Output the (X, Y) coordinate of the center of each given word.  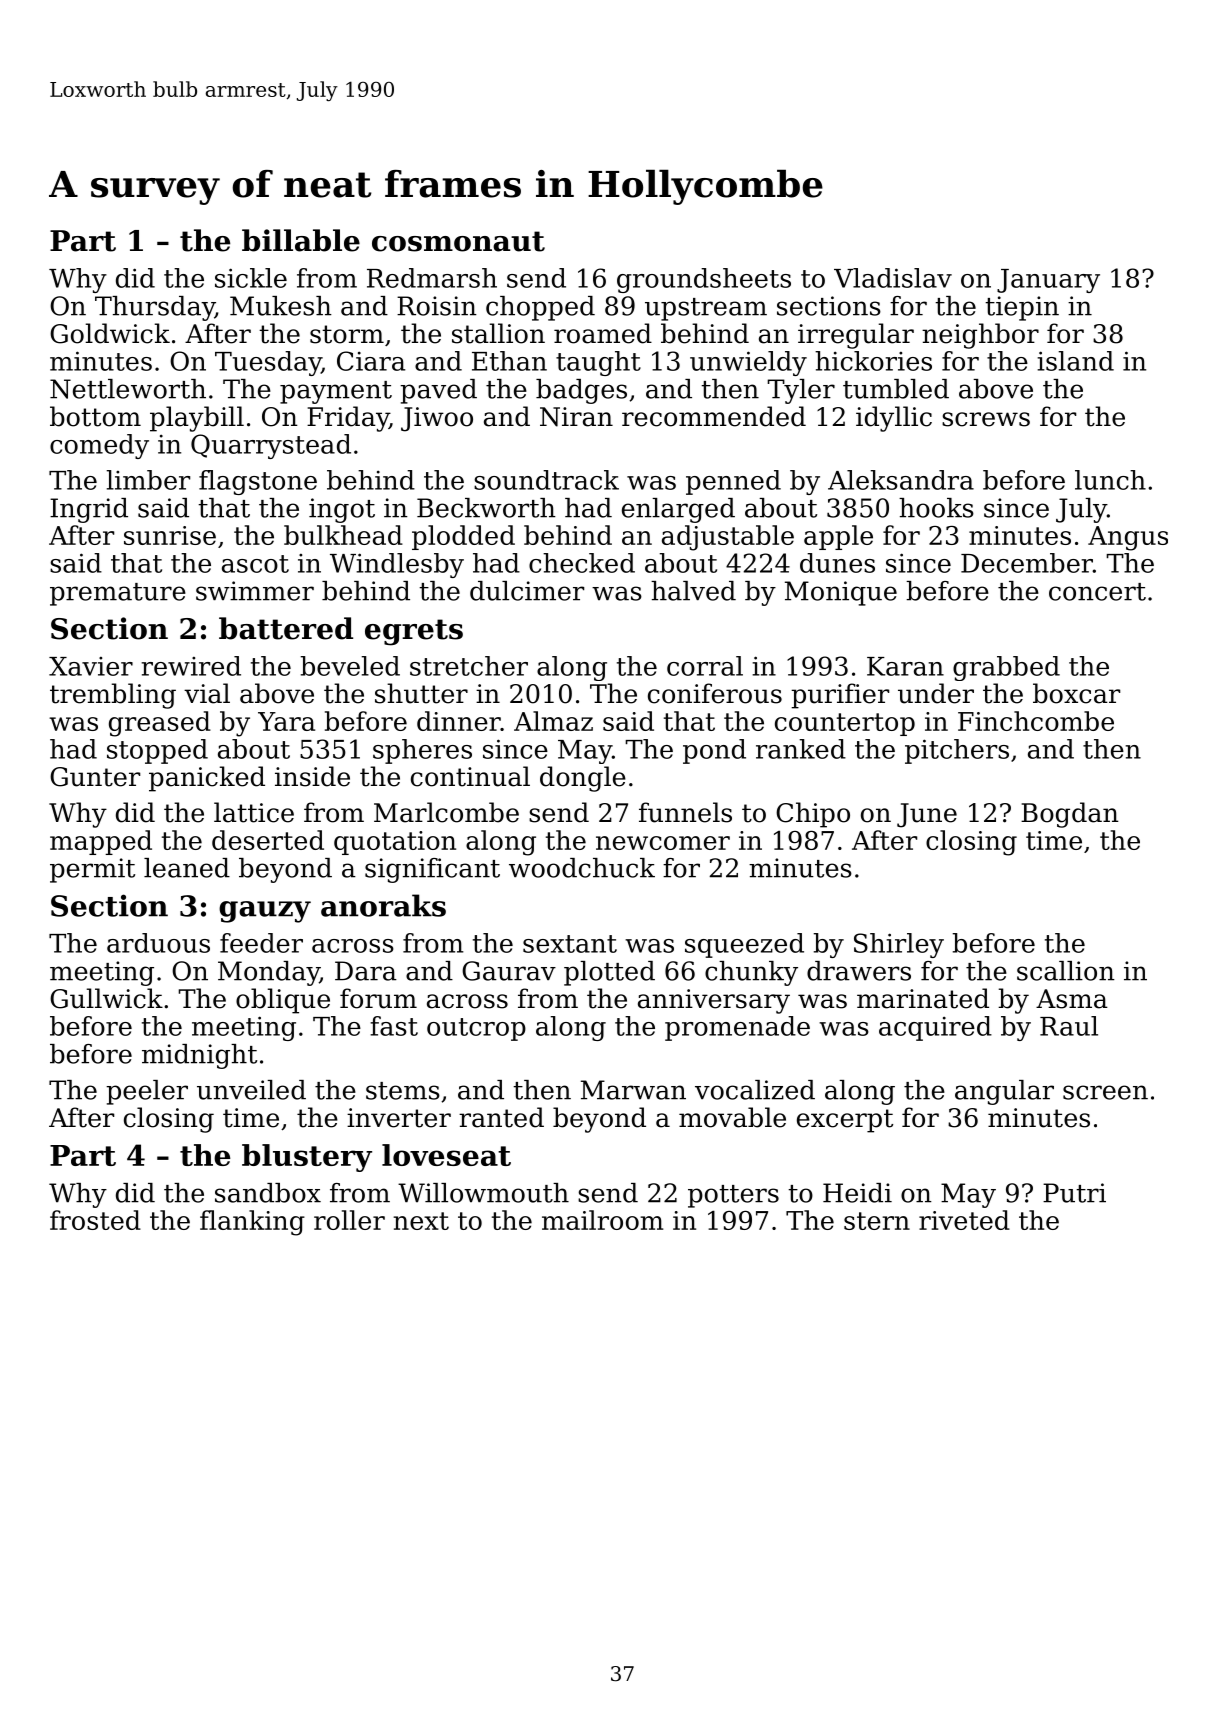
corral (705, 666)
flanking (252, 1223)
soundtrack (546, 480)
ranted (501, 1117)
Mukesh (281, 306)
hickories (873, 361)
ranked (801, 749)
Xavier (91, 666)
